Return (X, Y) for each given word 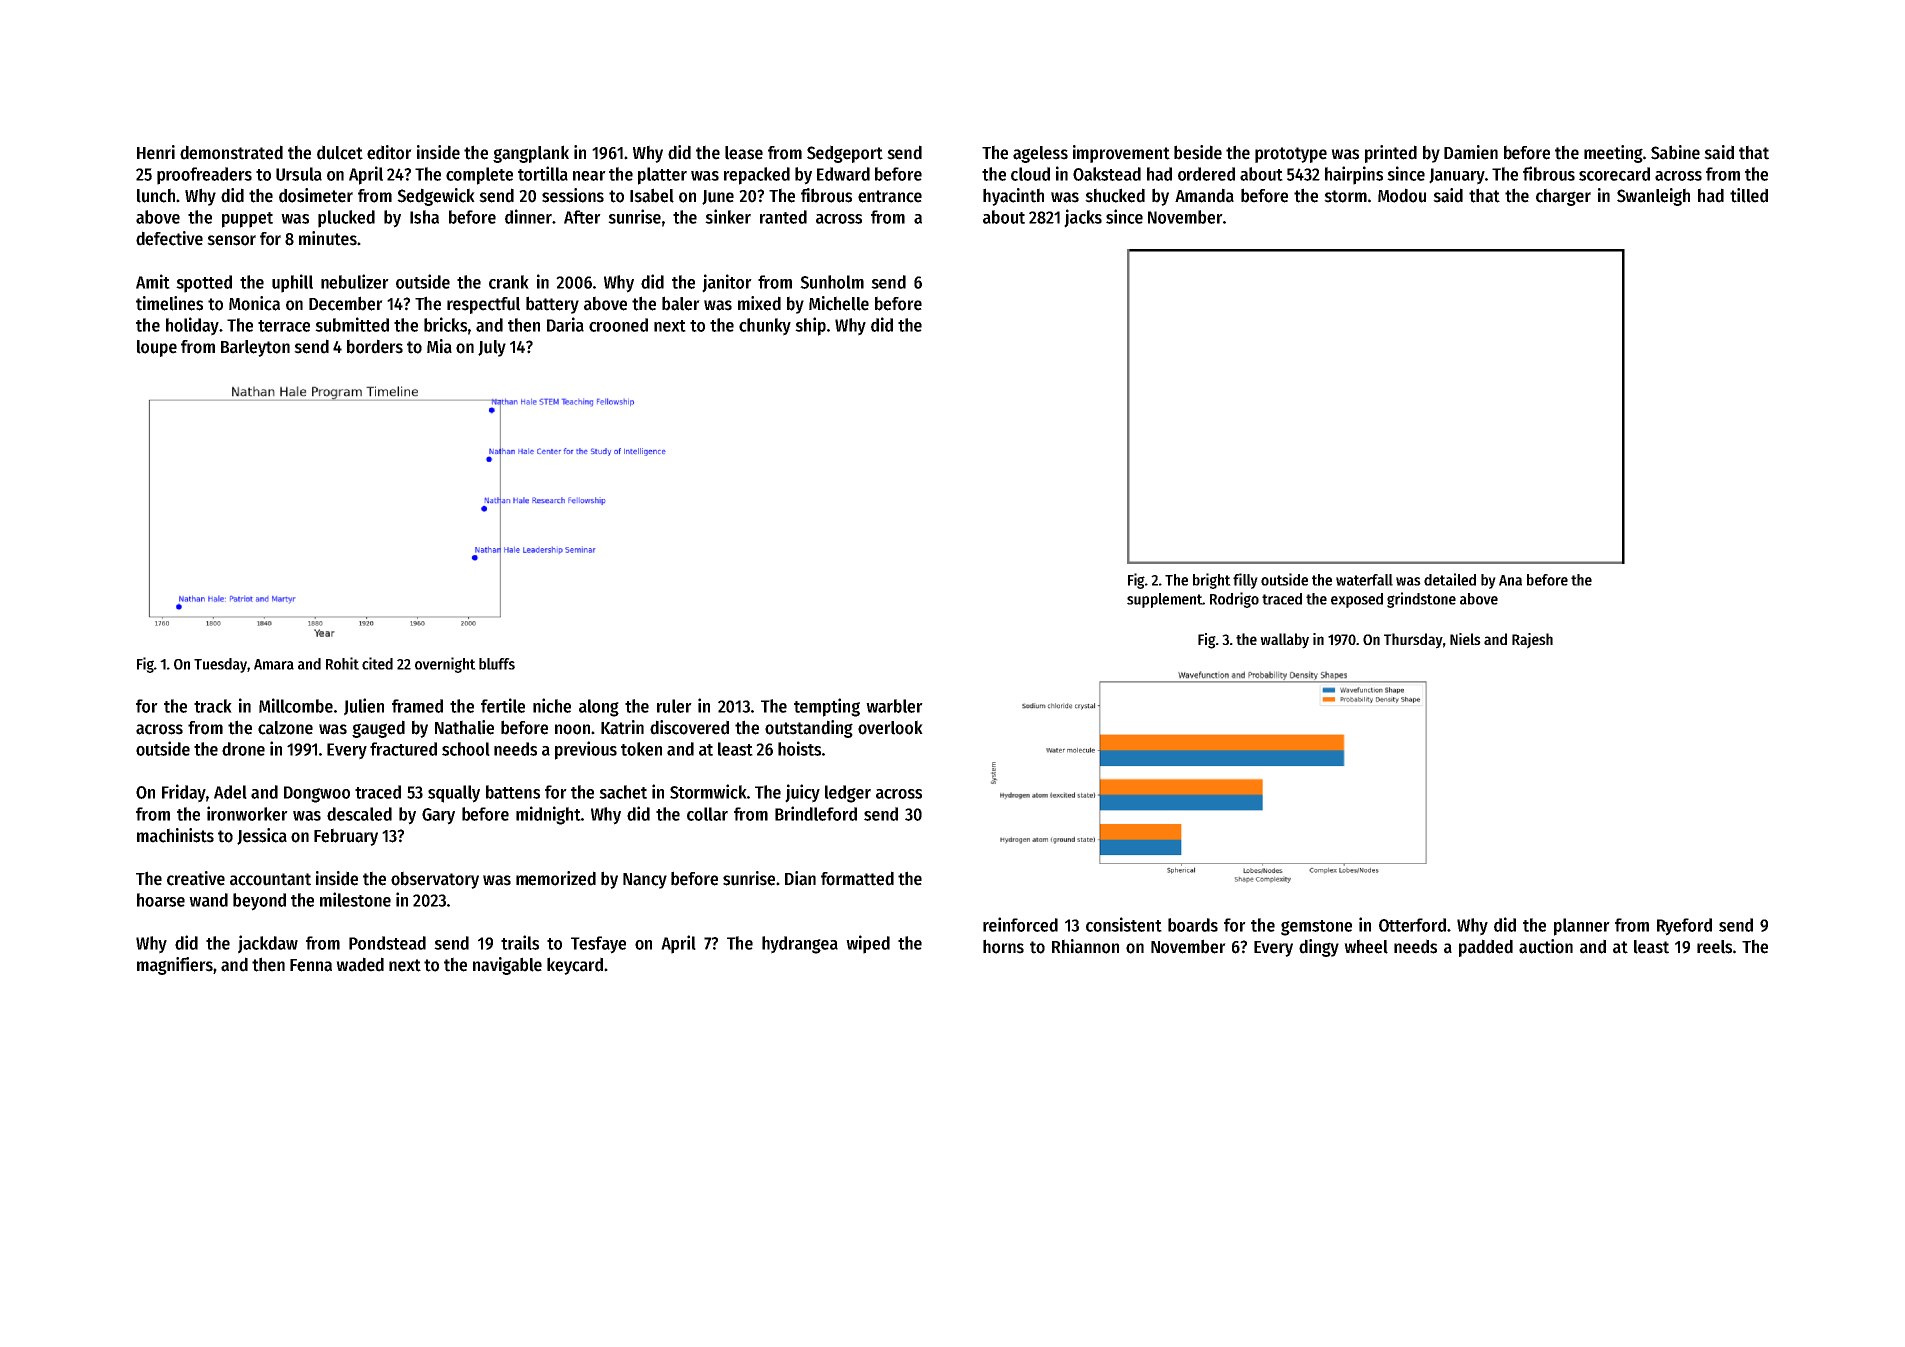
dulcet (340, 152)
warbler (894, 706)
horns (1003, 946)
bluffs (497, 664)
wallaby (1284, 641)
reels (1714, 947)
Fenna (311, 965)
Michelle (839, 303)
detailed (1450, 579)
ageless (1040, 154)
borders (375, 346)
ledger (848, 794)
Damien (1471, 152)
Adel (230, 792)
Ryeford (1684, 927)
